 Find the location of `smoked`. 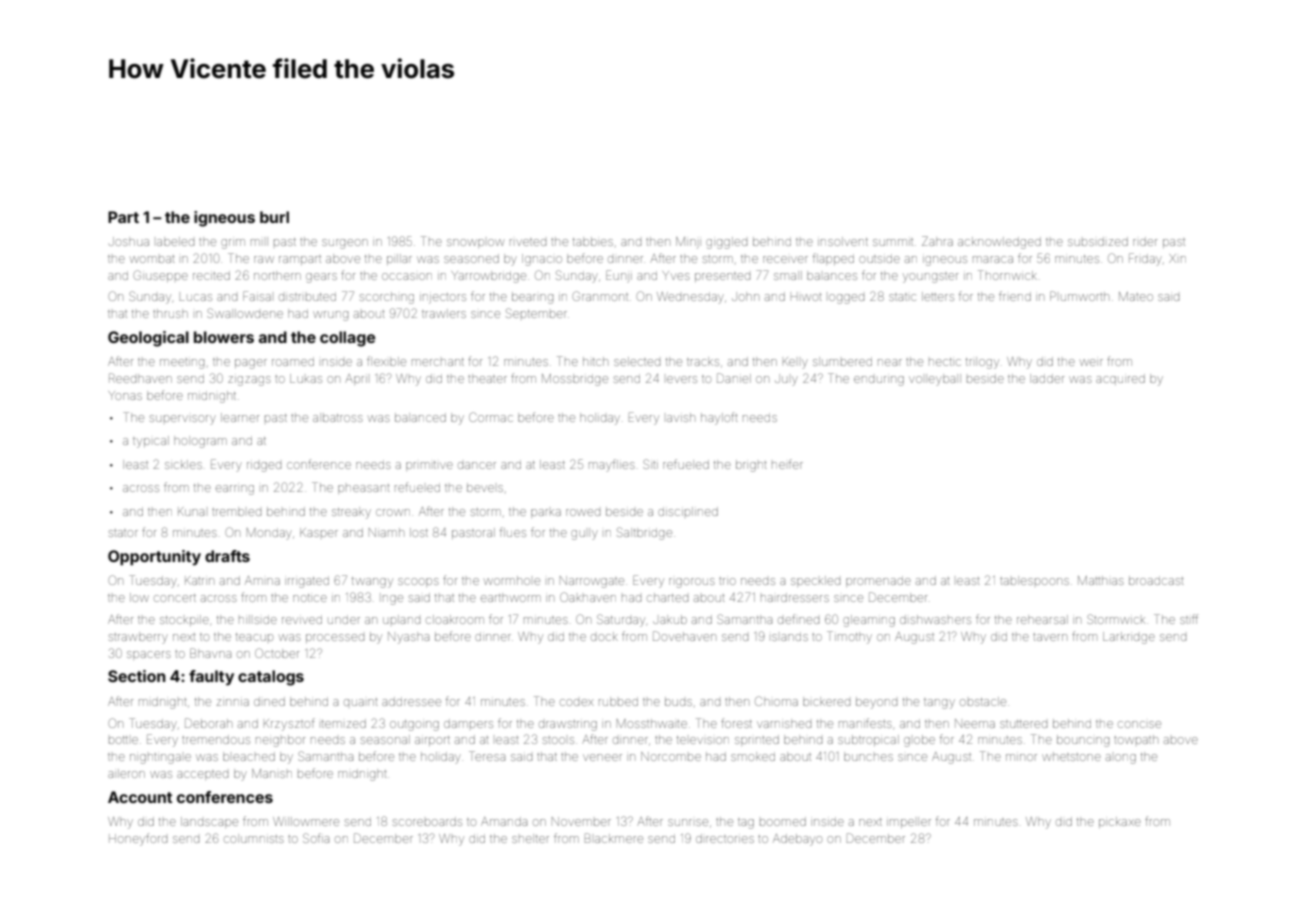

smoked is located at coordinates (753, 756).
